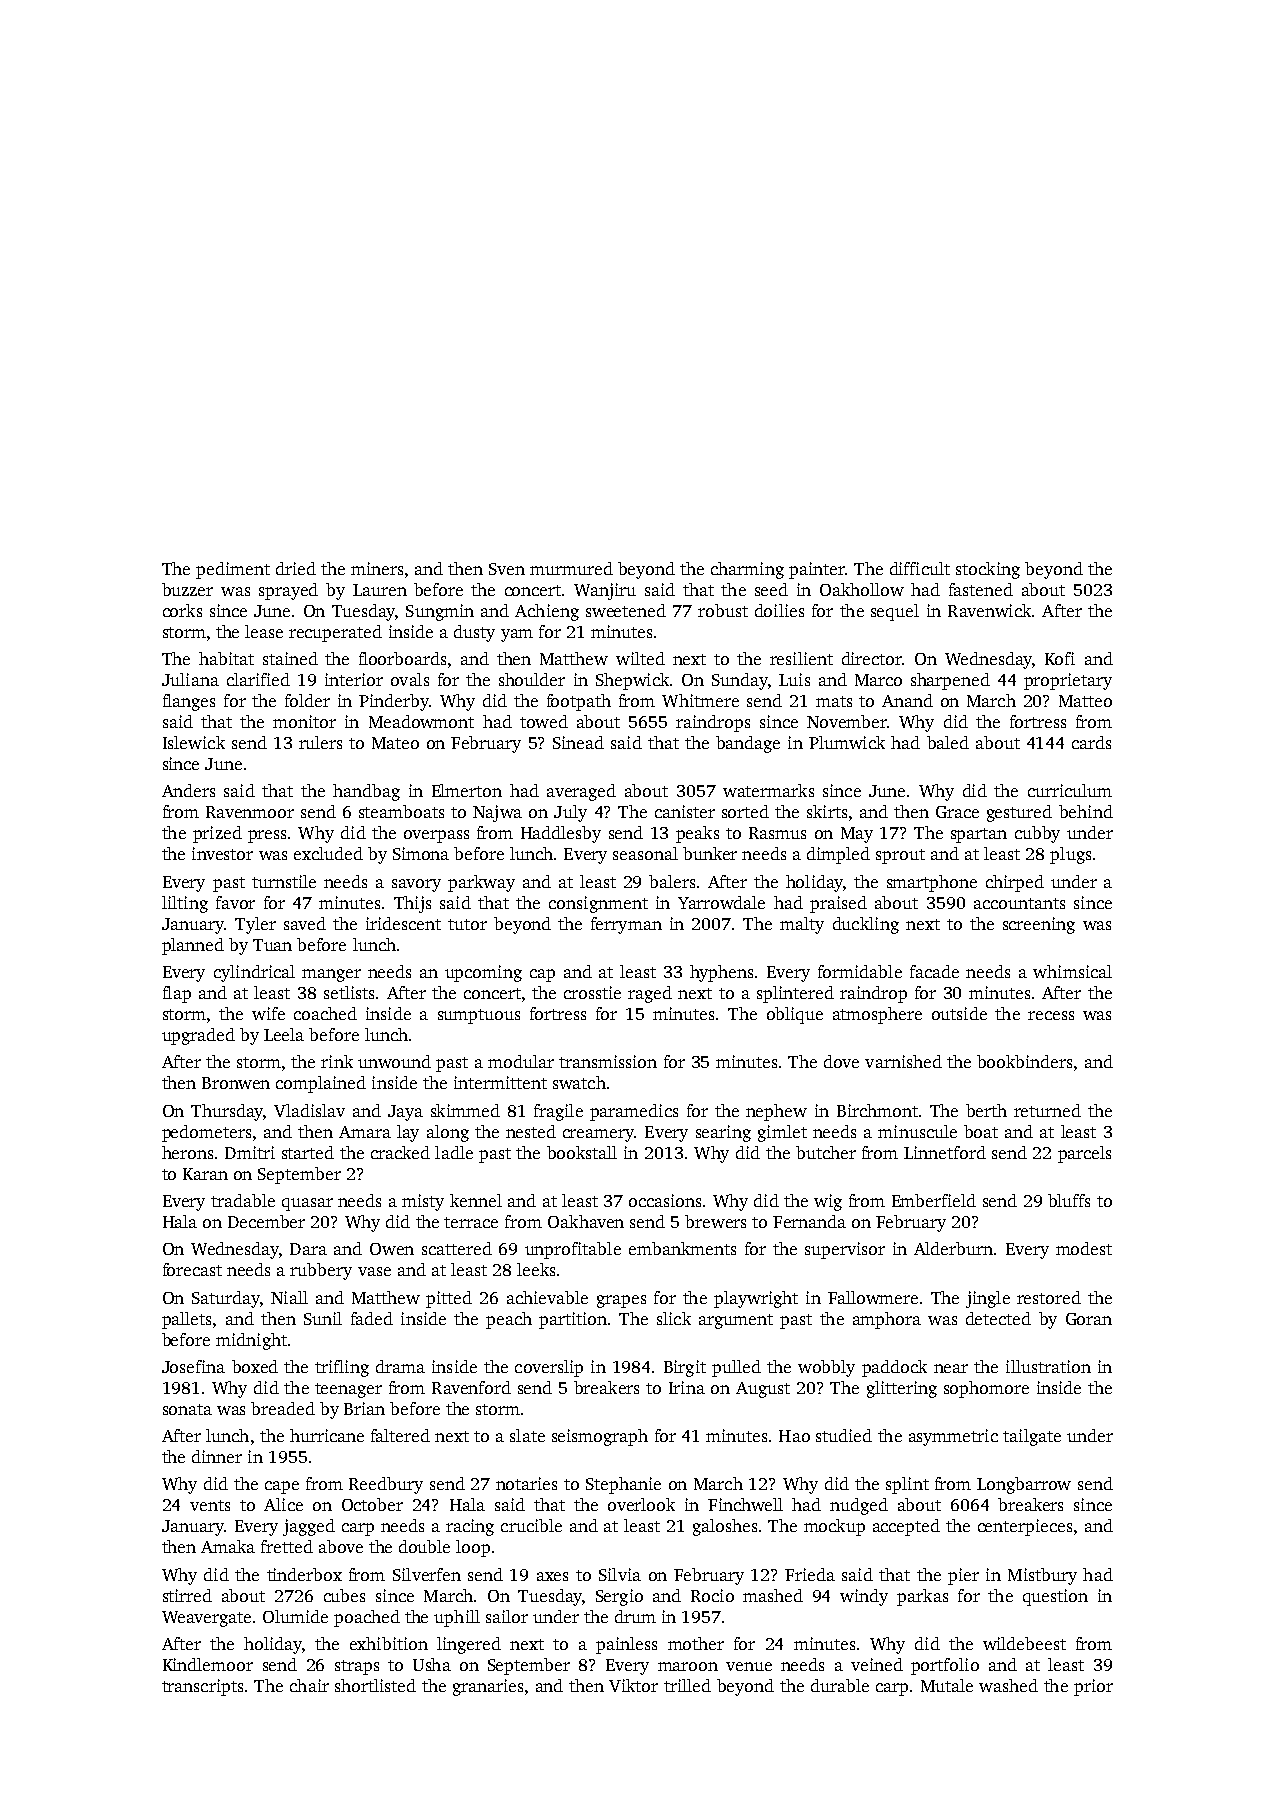 Image resolution: width=1274 pixels, height=1801 pixels. Describe the element at coordinates (736, 1368) in the page. I see `pulled` at that location.
